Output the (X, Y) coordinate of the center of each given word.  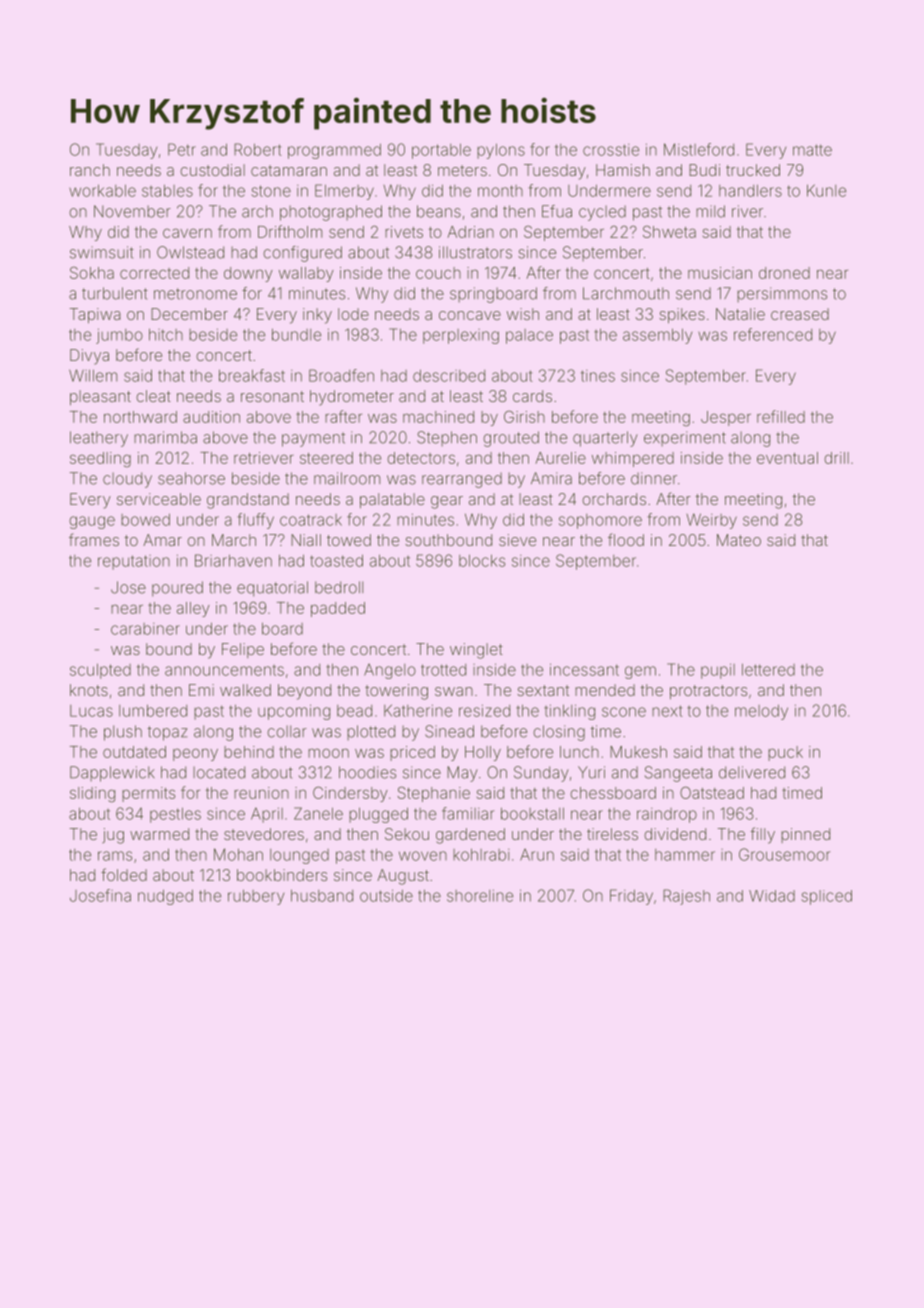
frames (94, 539)
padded (338, 609)
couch (438, 273)
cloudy (127, 480)
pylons (501, 151)
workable (102, 190)
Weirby (711, 521)
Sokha (92, 272)
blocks (482, 560)
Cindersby (350, 794)
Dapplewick (112, 774)
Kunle (826, 190)
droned (784, 273)
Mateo (739, 540)
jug (113, 836)
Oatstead (712, 792)
